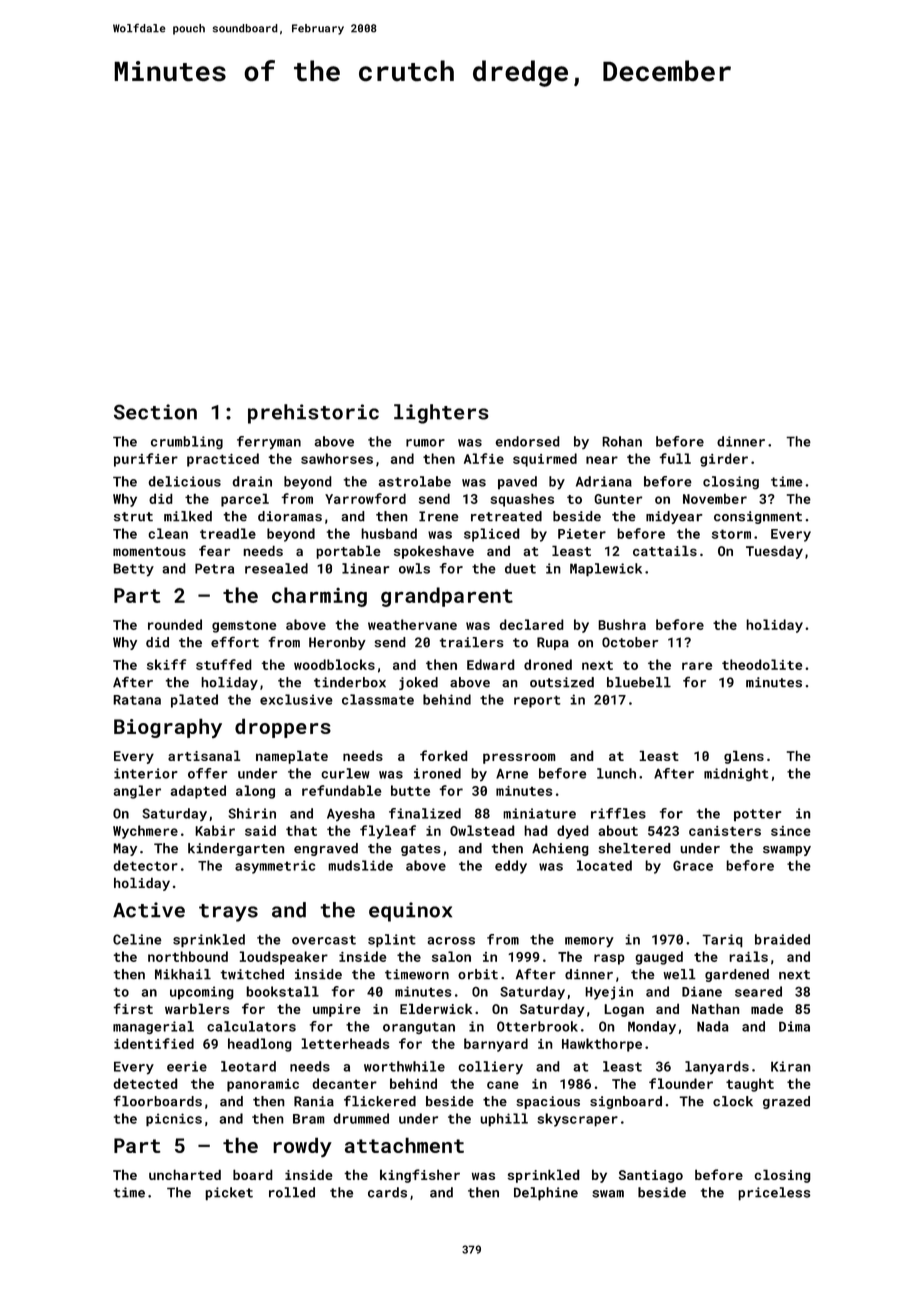 This image has height=1308, width=924. Describe the element at coordinates (313, 414) in the image. I see `prehistoric` at that location.
